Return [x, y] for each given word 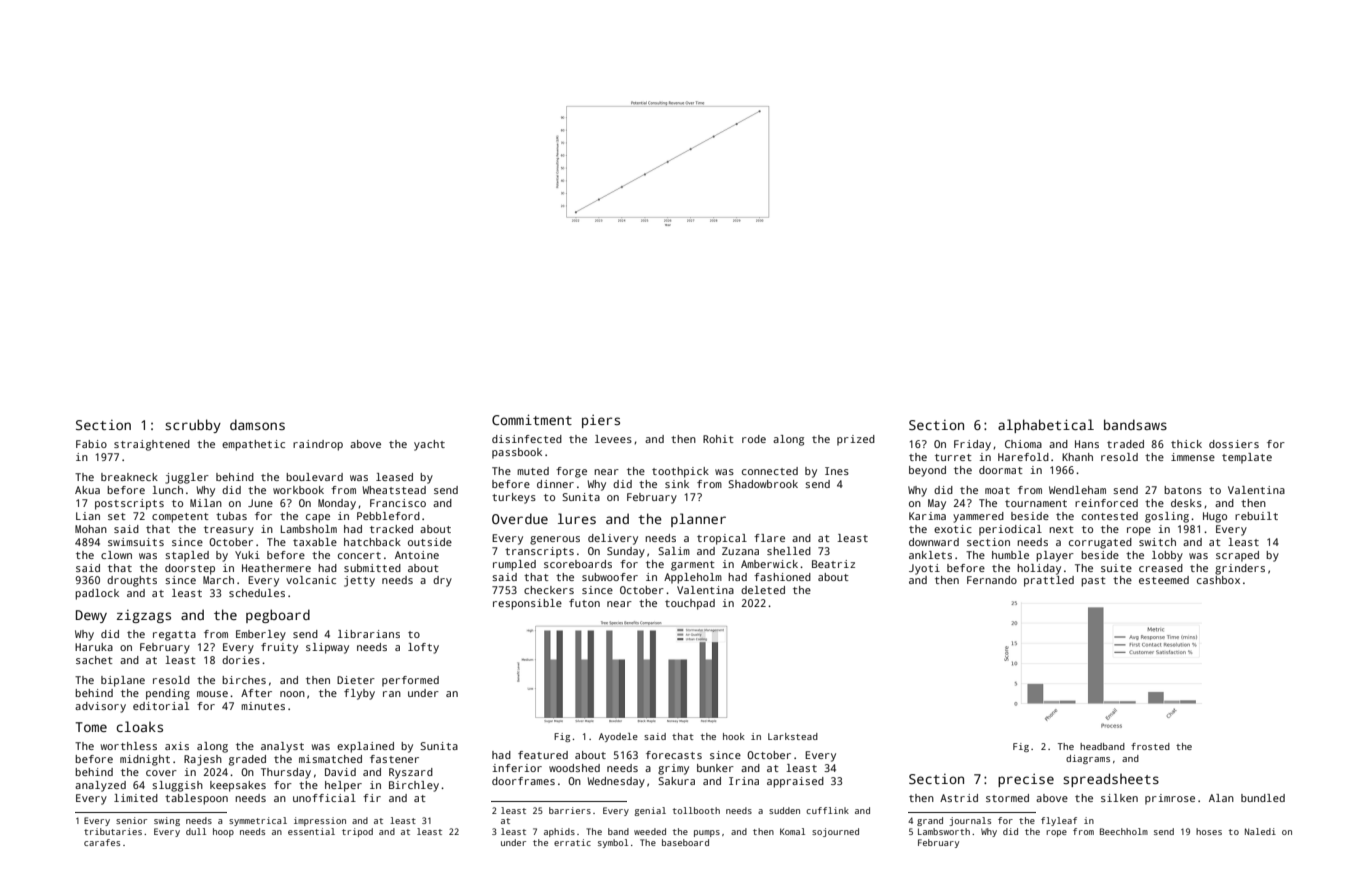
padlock [97, 594]
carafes [102, 842]
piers [601, 421]
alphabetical [1046, 426]
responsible [527, 604]
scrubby [193, 426]
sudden [784, 810]
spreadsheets [1111, 780]
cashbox [1218, 580]
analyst [282, 747]
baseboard [685, 842]
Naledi [1260, 831]
